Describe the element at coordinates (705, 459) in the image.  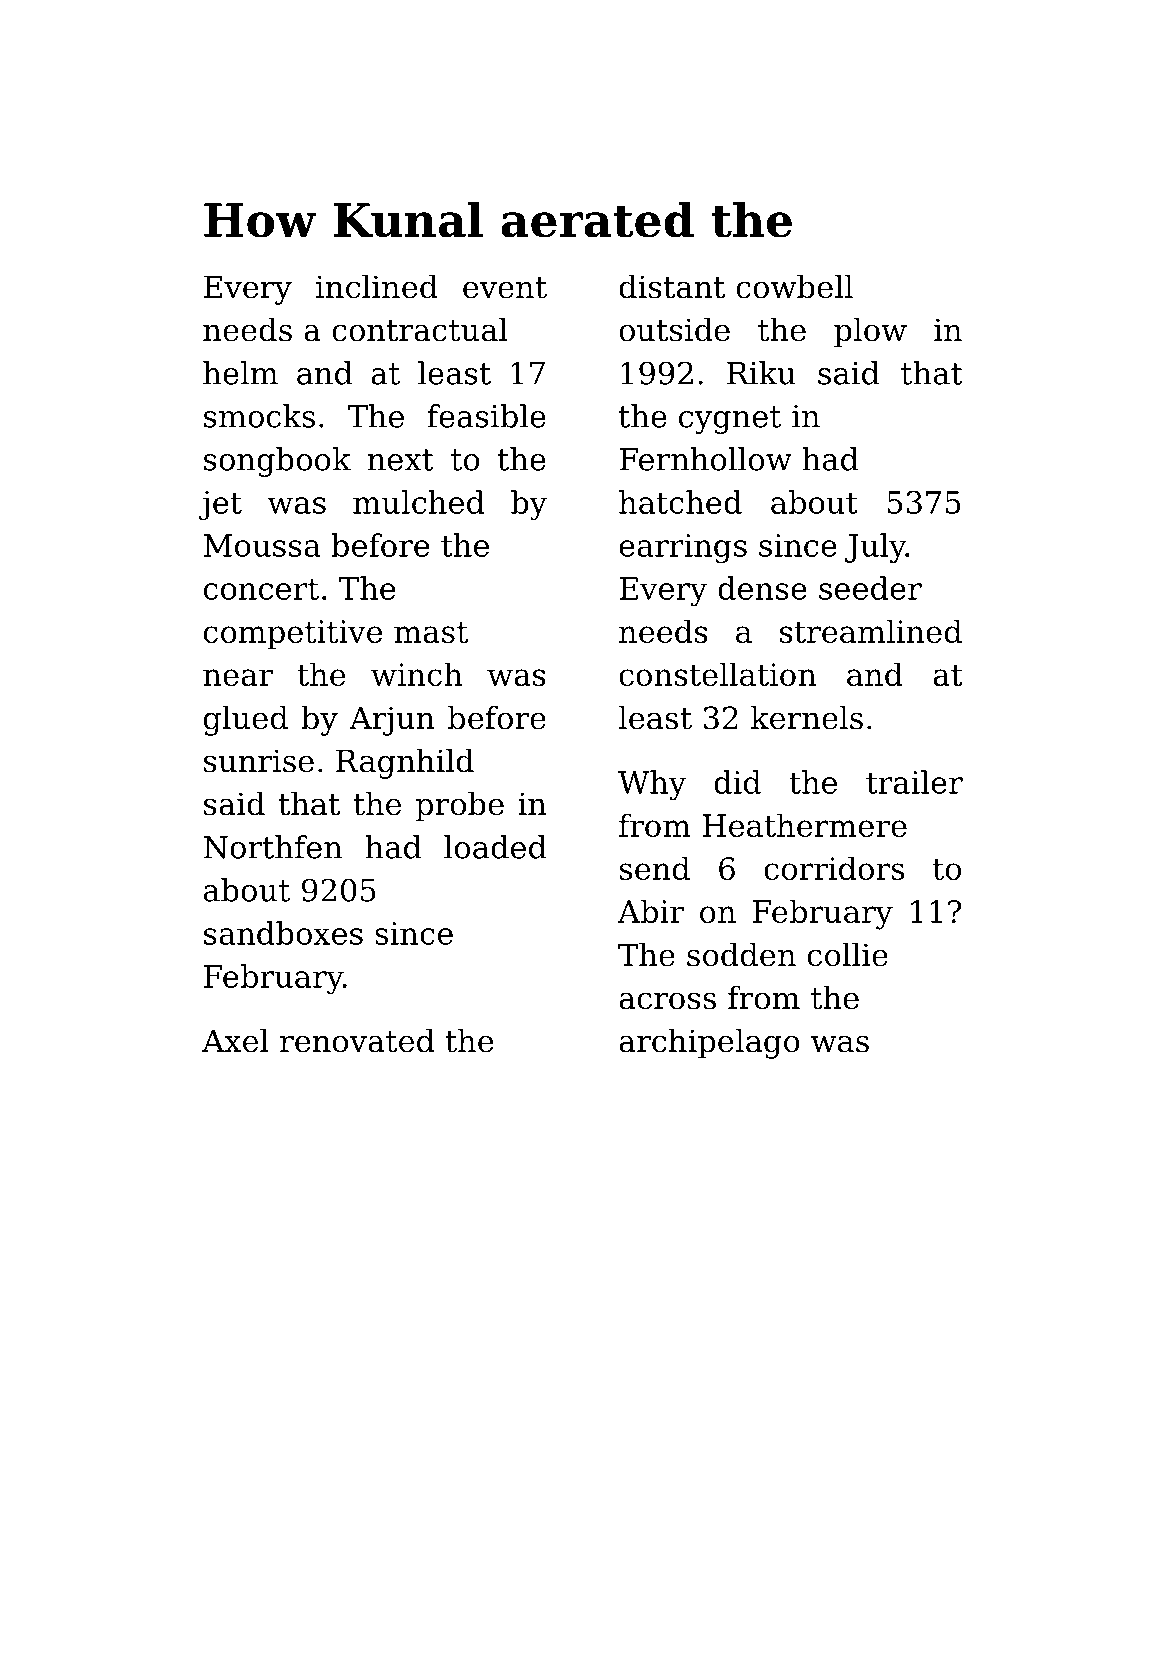
I see `Fernhollow` at that location.
